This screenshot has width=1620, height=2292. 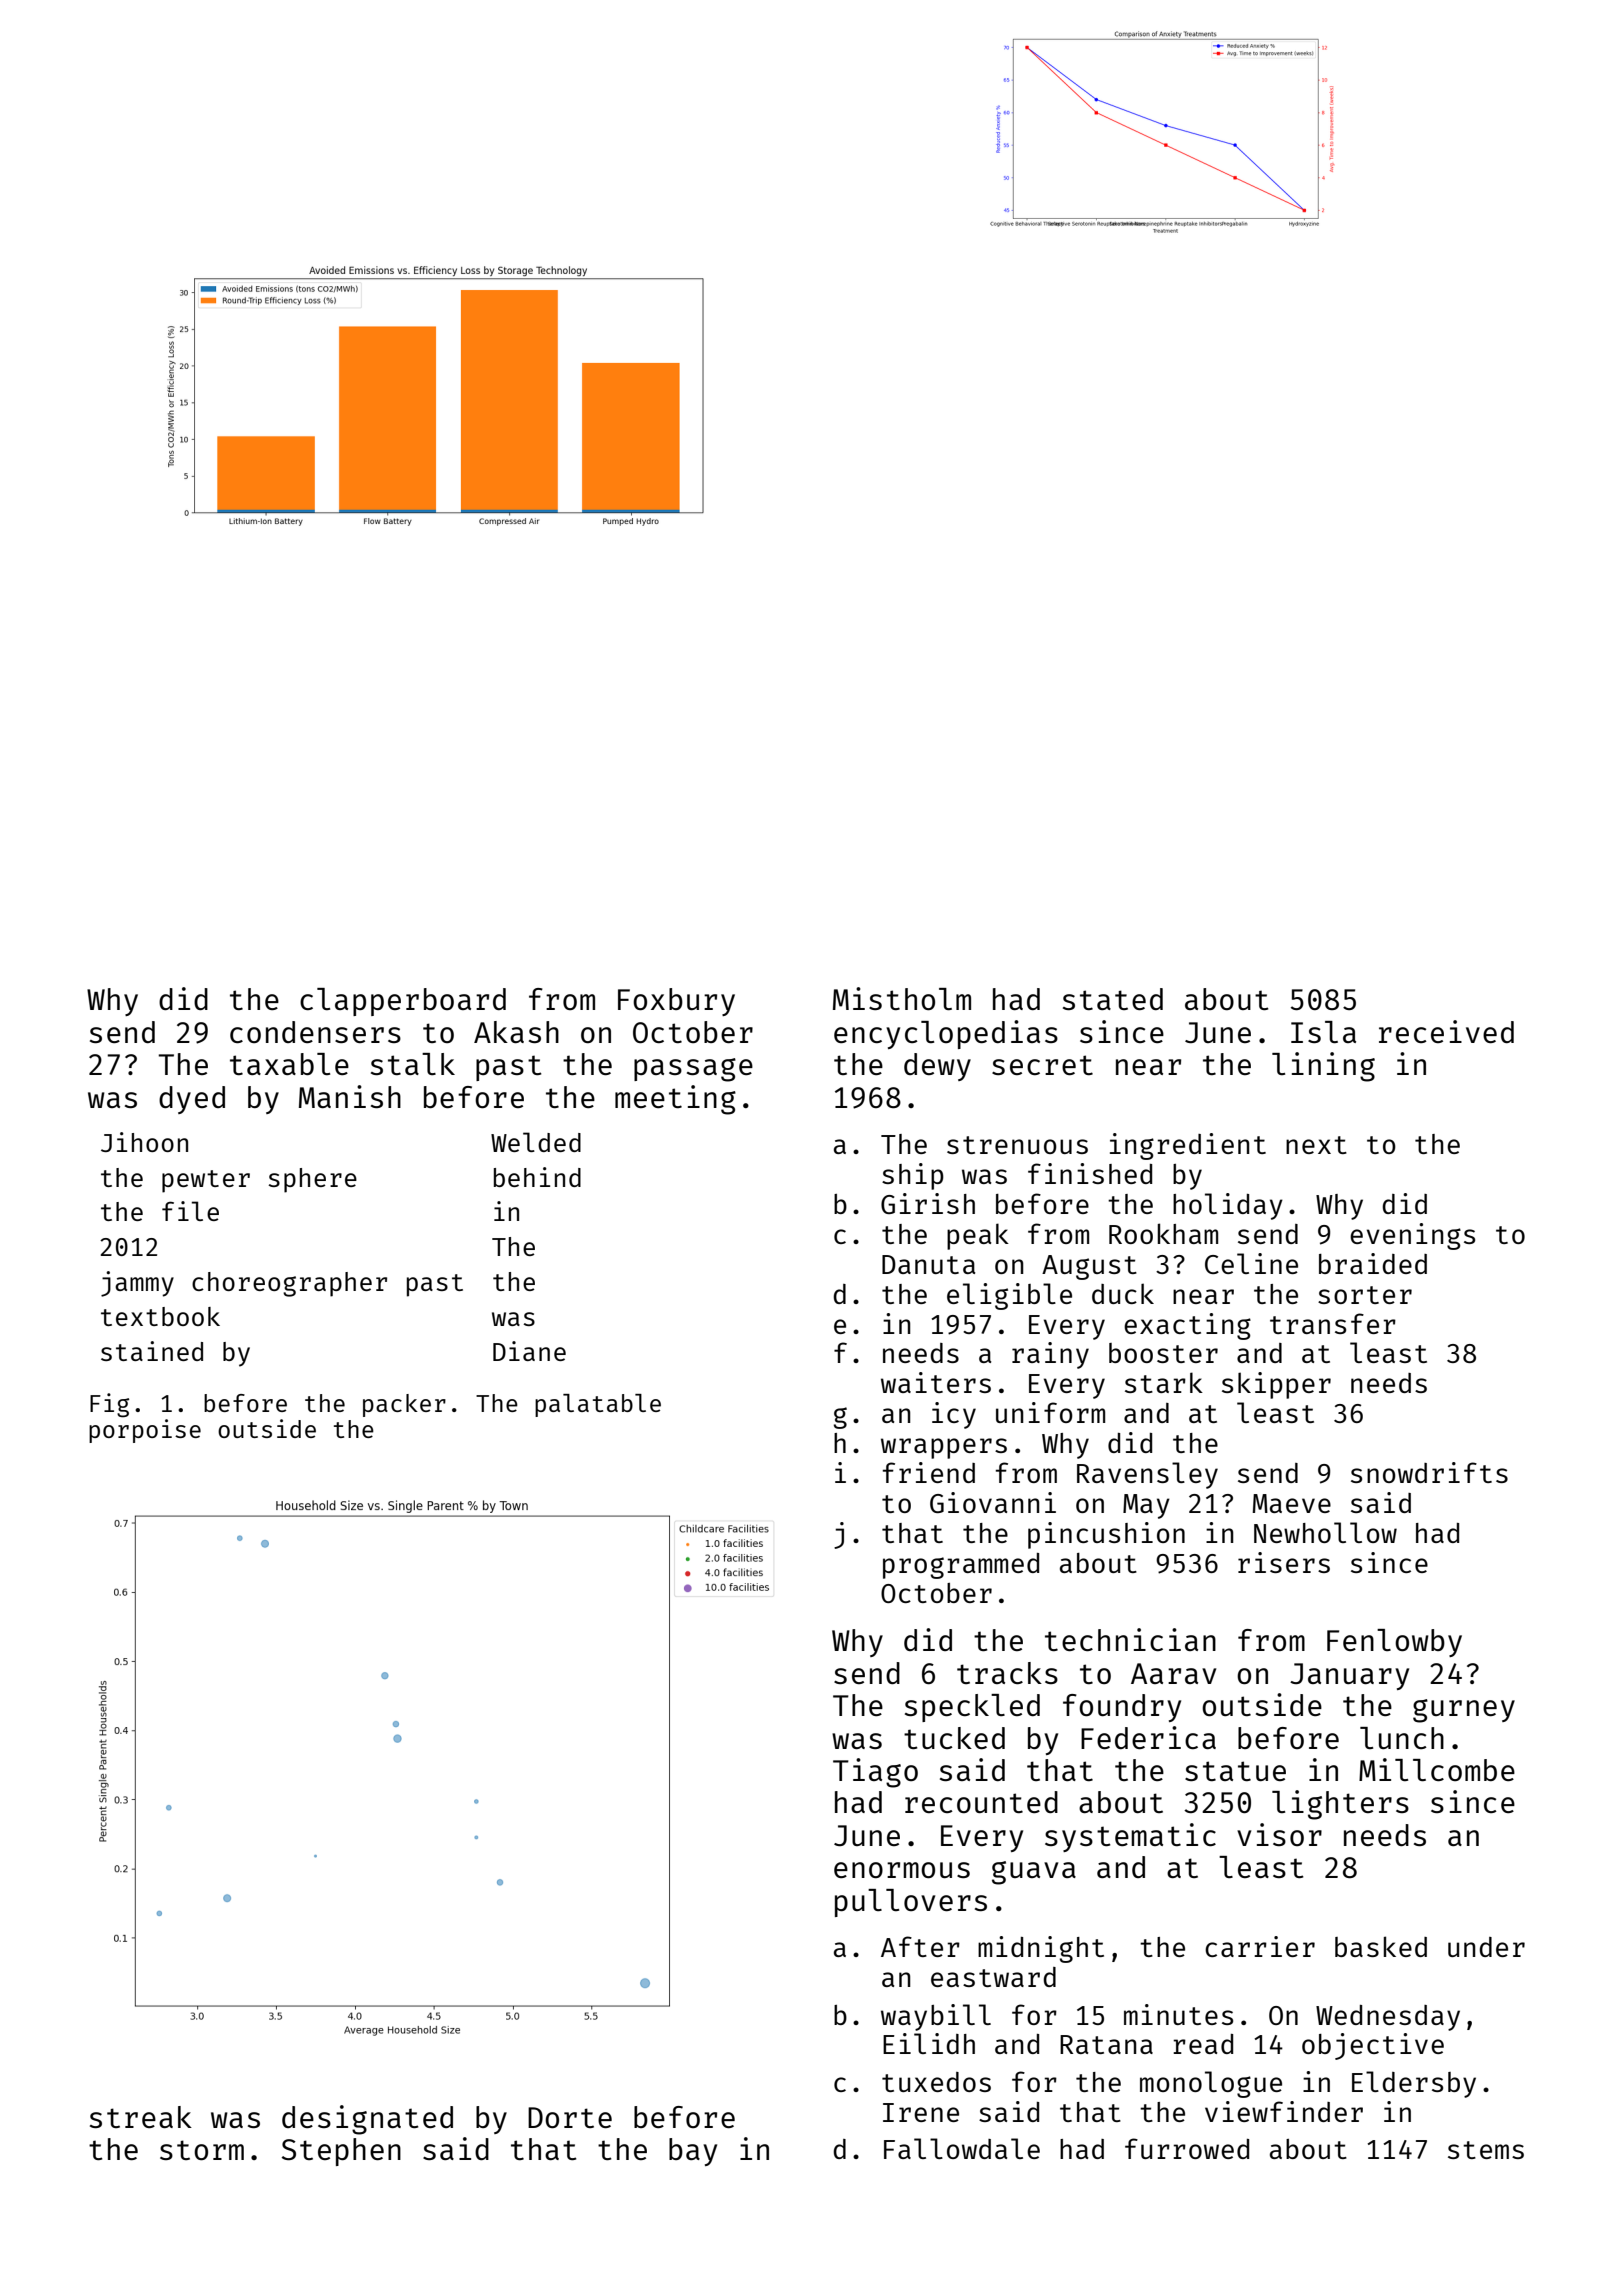 I want to click on streak, so click(x=141, y=2117).
